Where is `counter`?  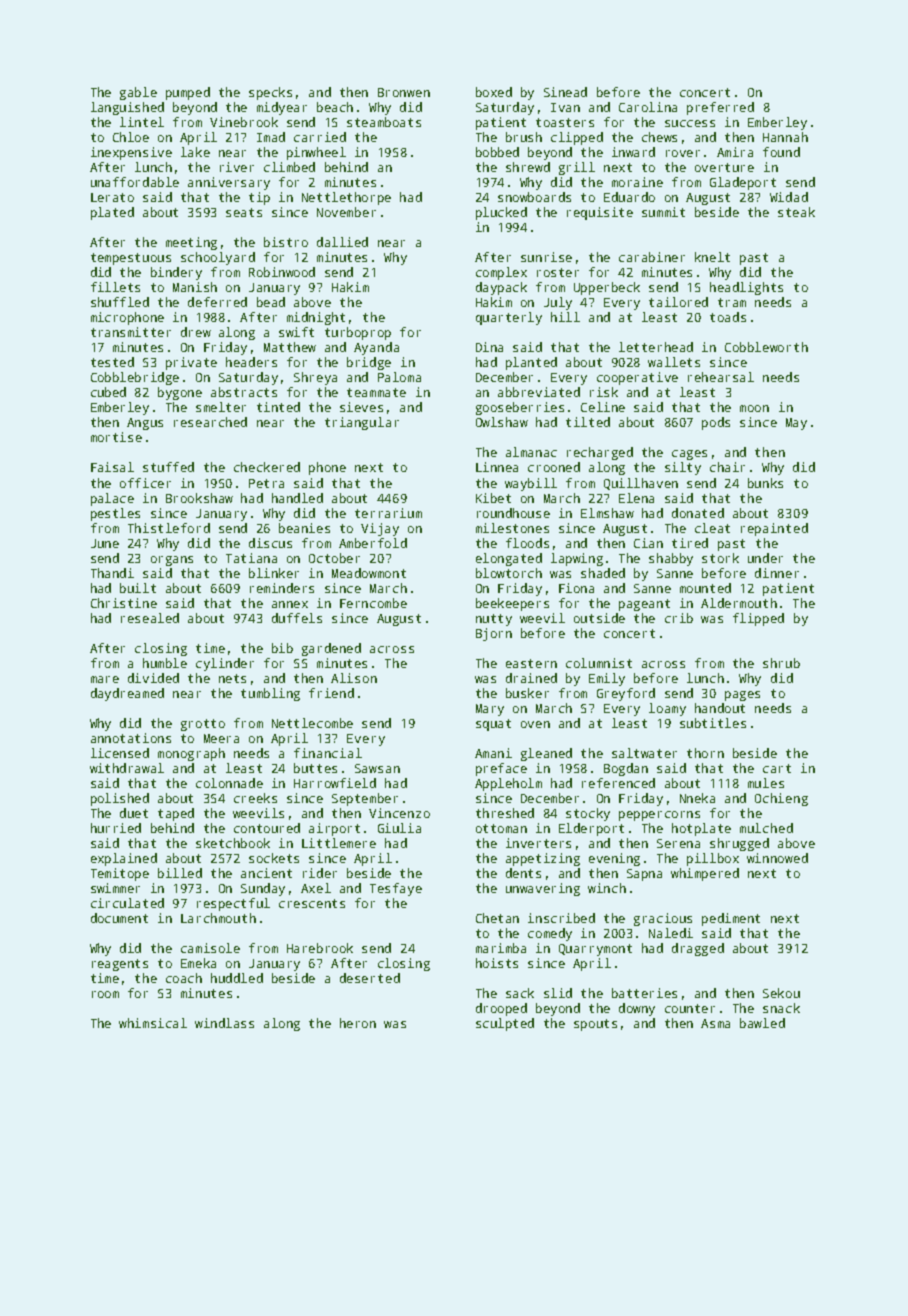 counter is located at coordinates (690, 1008).
